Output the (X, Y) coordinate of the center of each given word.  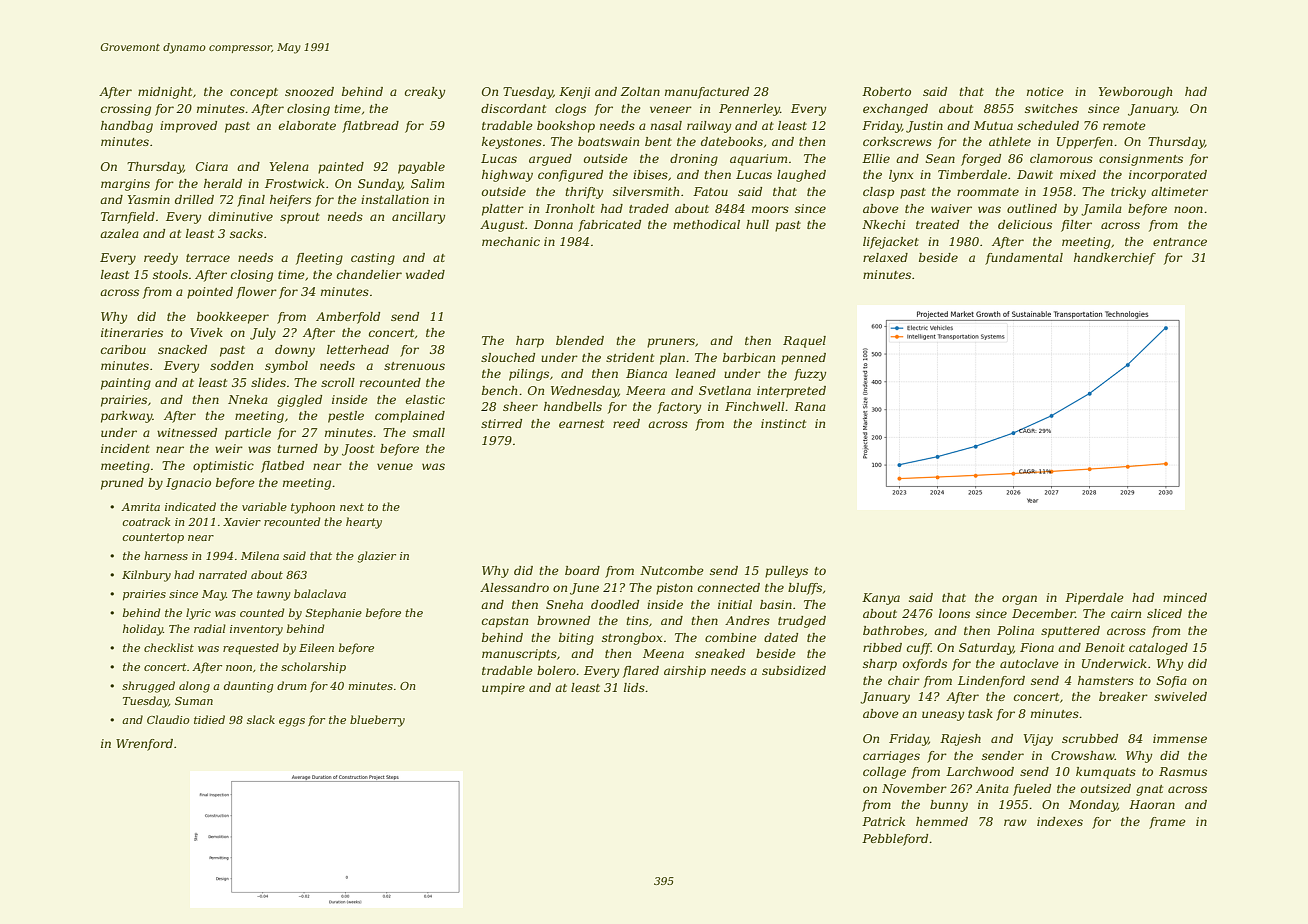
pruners (671, 343)
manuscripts (519, 655)
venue (395, 466)
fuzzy (810, 375)
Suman (194, 701)
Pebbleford (895, 840)
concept (254, 93)
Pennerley (749, 110)
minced (1185, 597)
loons (954, 613)
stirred (501, 423)
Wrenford (144, 745)
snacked (182, 349)
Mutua (993, 125)
